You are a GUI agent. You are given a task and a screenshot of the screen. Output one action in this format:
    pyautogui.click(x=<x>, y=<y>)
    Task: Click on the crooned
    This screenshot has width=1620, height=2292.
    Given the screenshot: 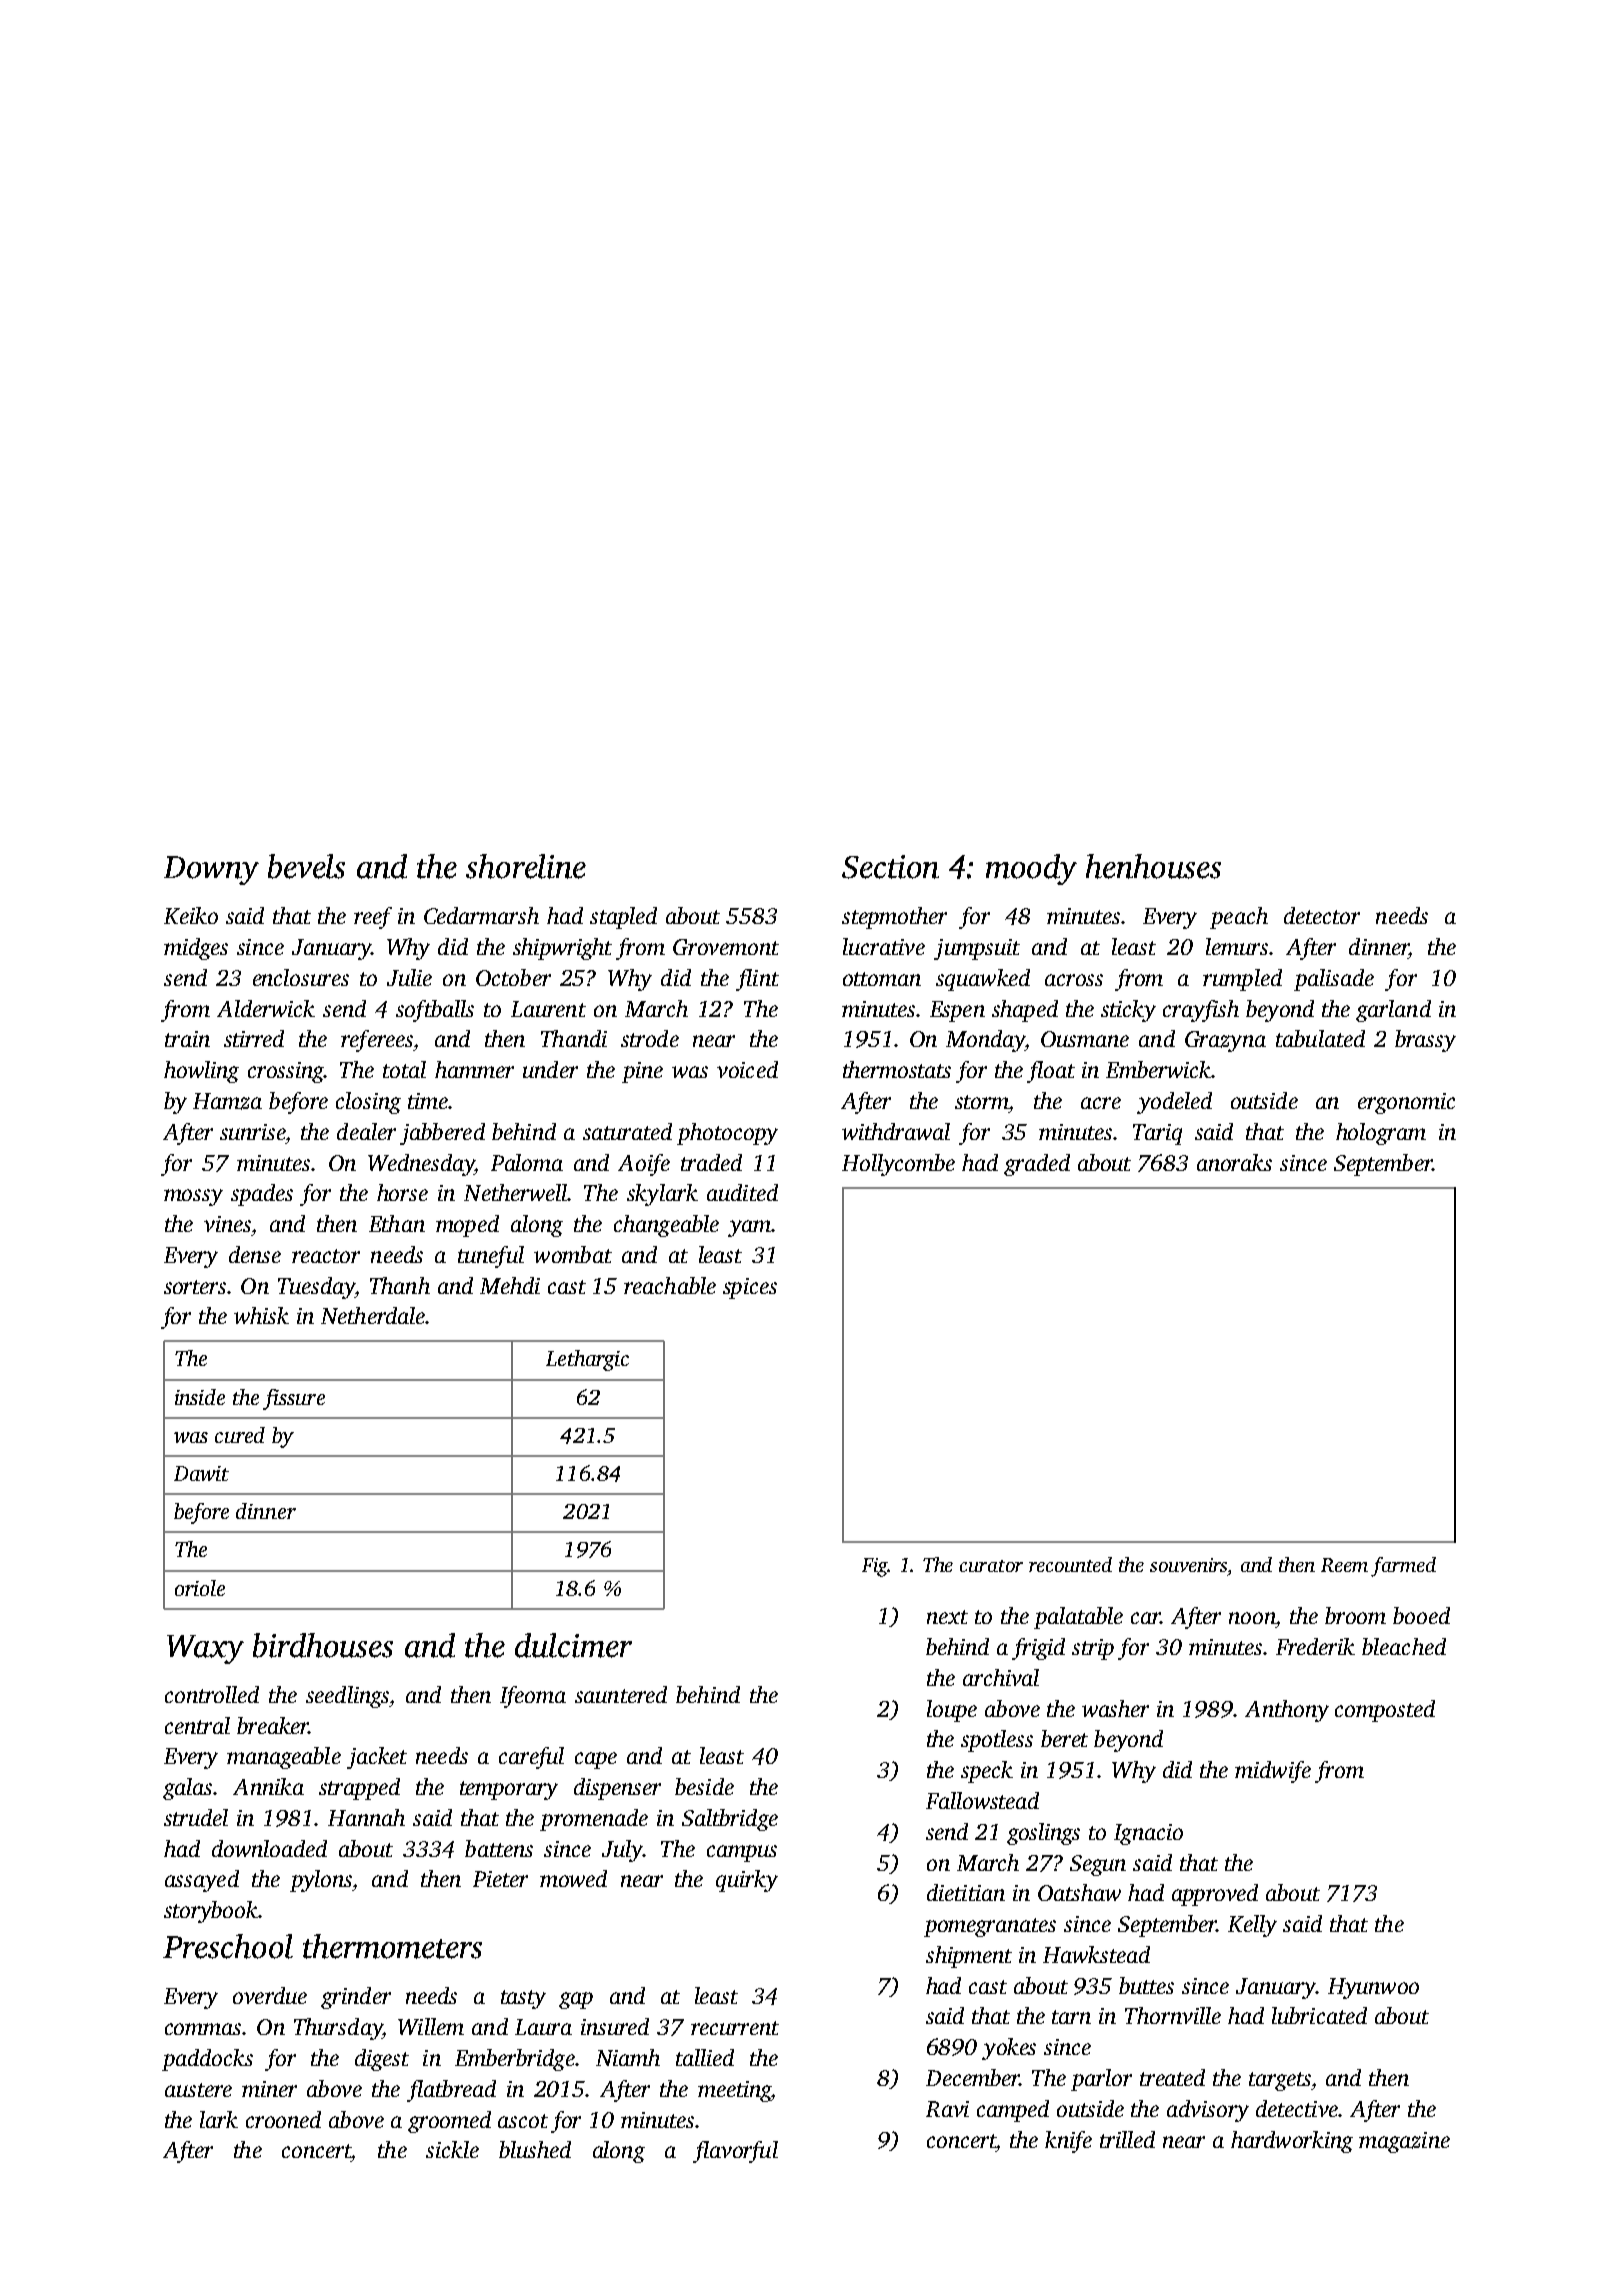 What is the action you would take?
    pyautogui.click(x=283, y=2119)
